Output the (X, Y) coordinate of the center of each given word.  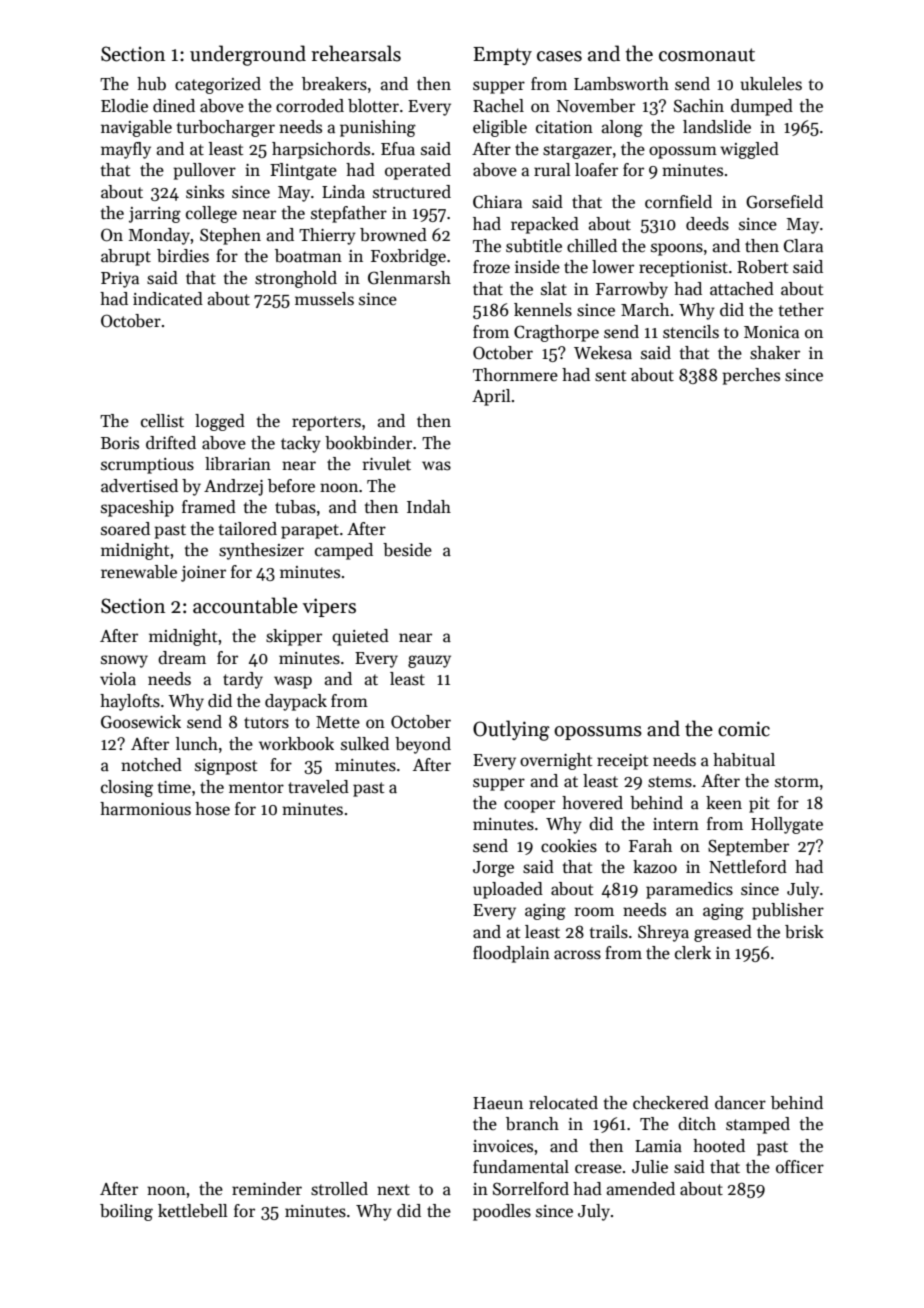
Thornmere (515, 375)
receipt (622, 762)
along (622, 128)
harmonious (145, 809)
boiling (126, 1212)
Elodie (124, 106)
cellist (162, 421)
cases (559, 56)
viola (118, 678)
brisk (804, 932)
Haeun (498, 1103)
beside (407, 550)
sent (610, 376)
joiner (203, 574)
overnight (556, 761)
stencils (691, 332)
